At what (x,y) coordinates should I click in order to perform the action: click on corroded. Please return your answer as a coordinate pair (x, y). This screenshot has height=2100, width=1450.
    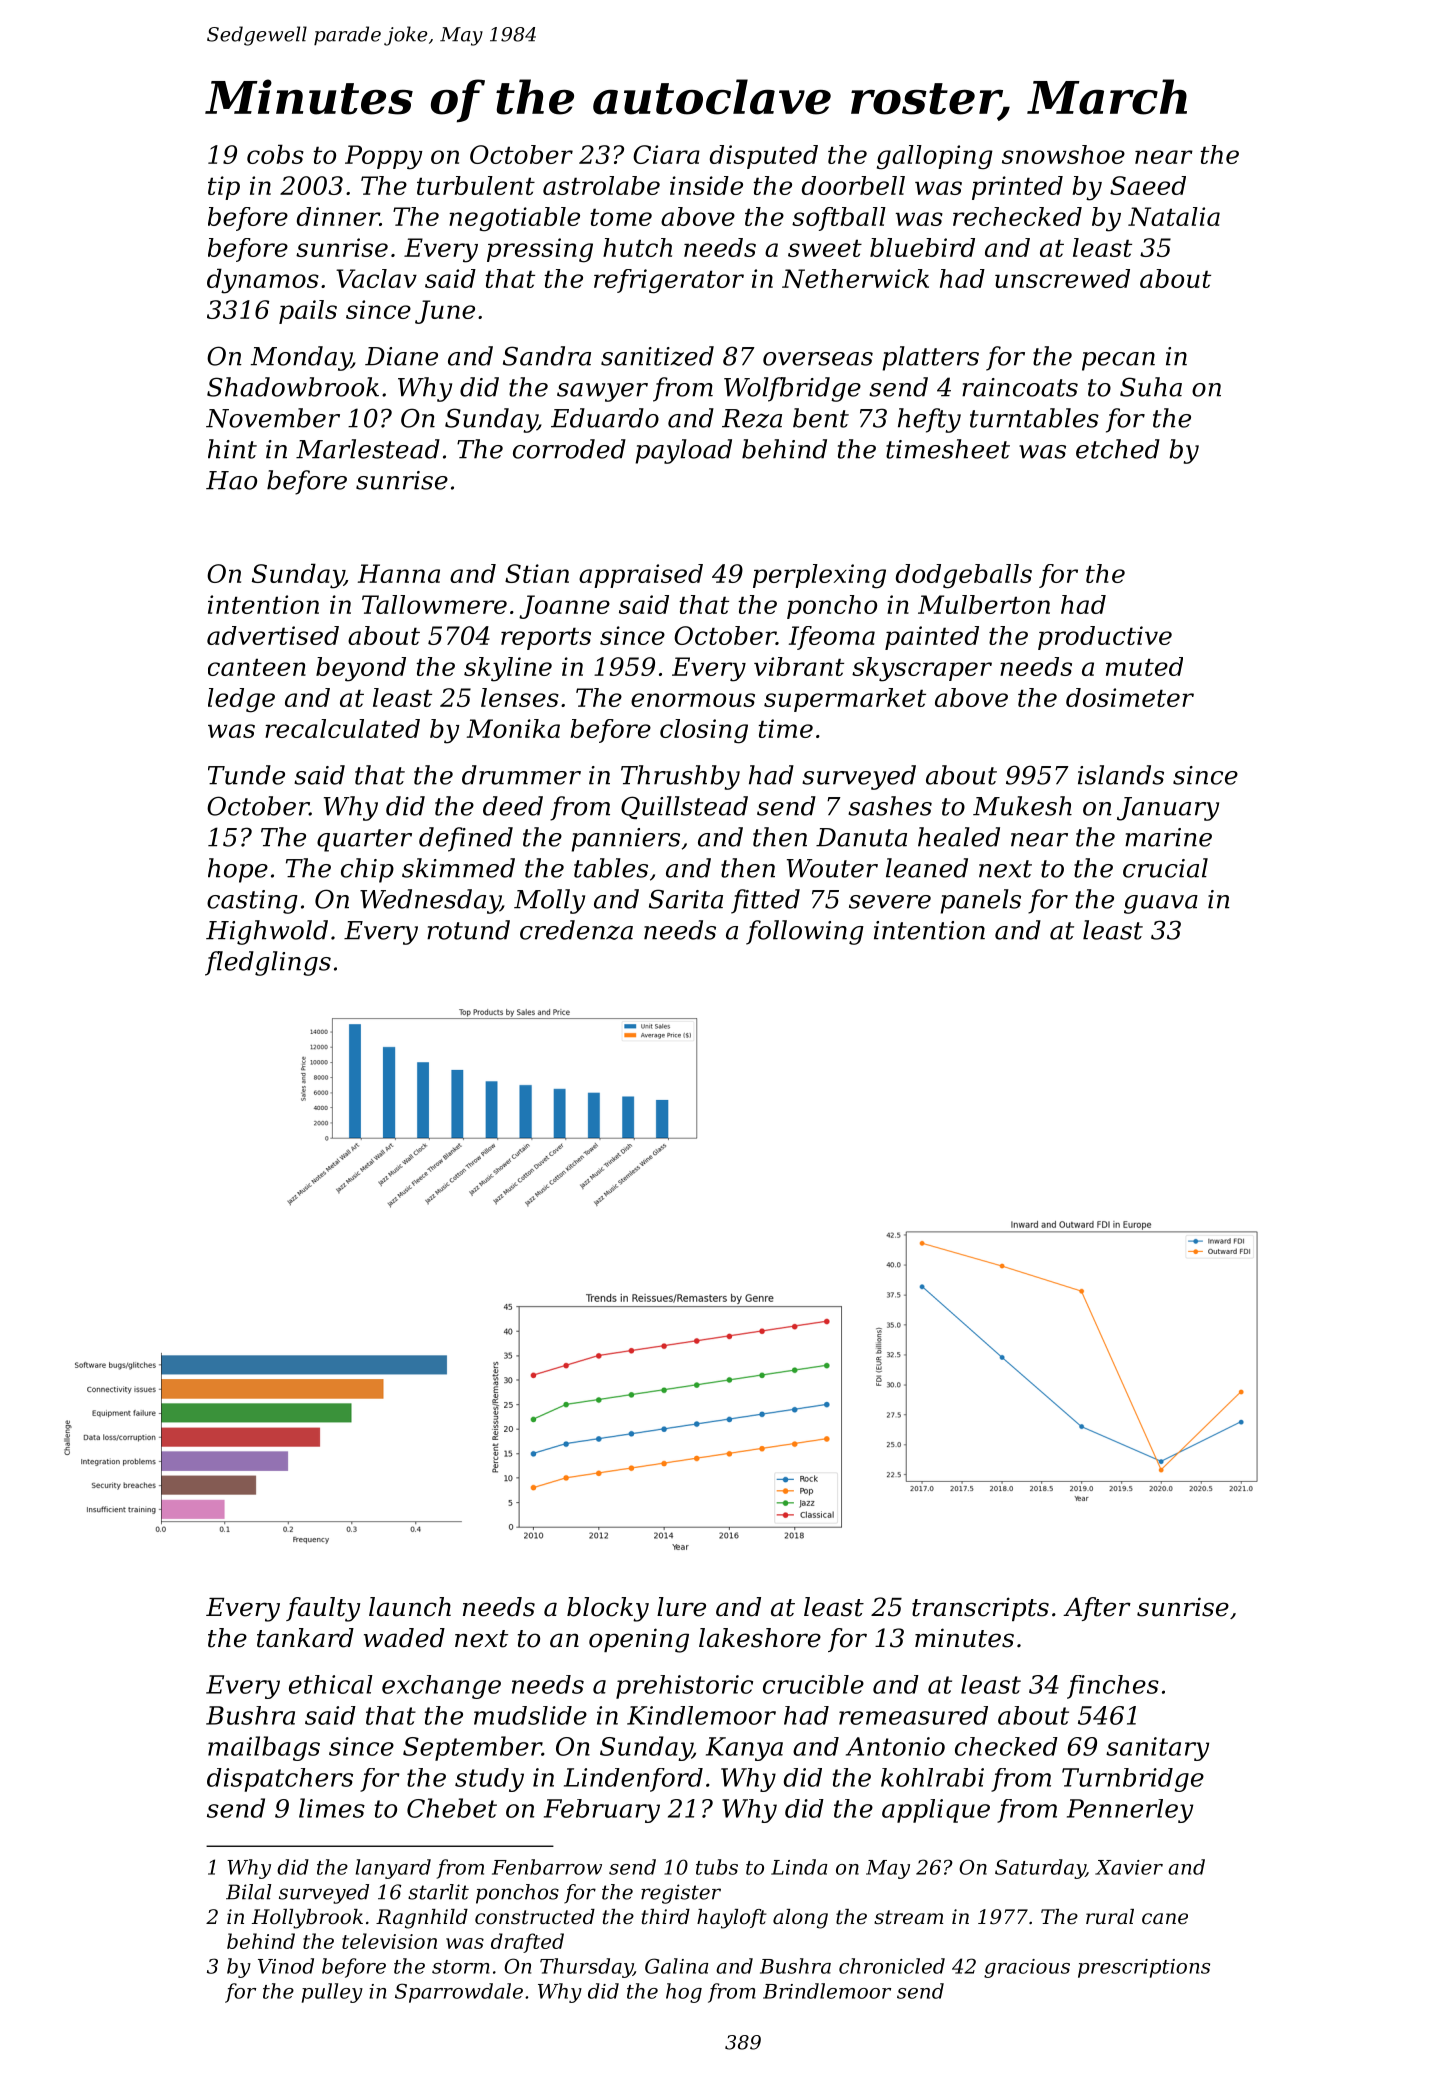
    Looking at the image, I should click on (569, 449).
